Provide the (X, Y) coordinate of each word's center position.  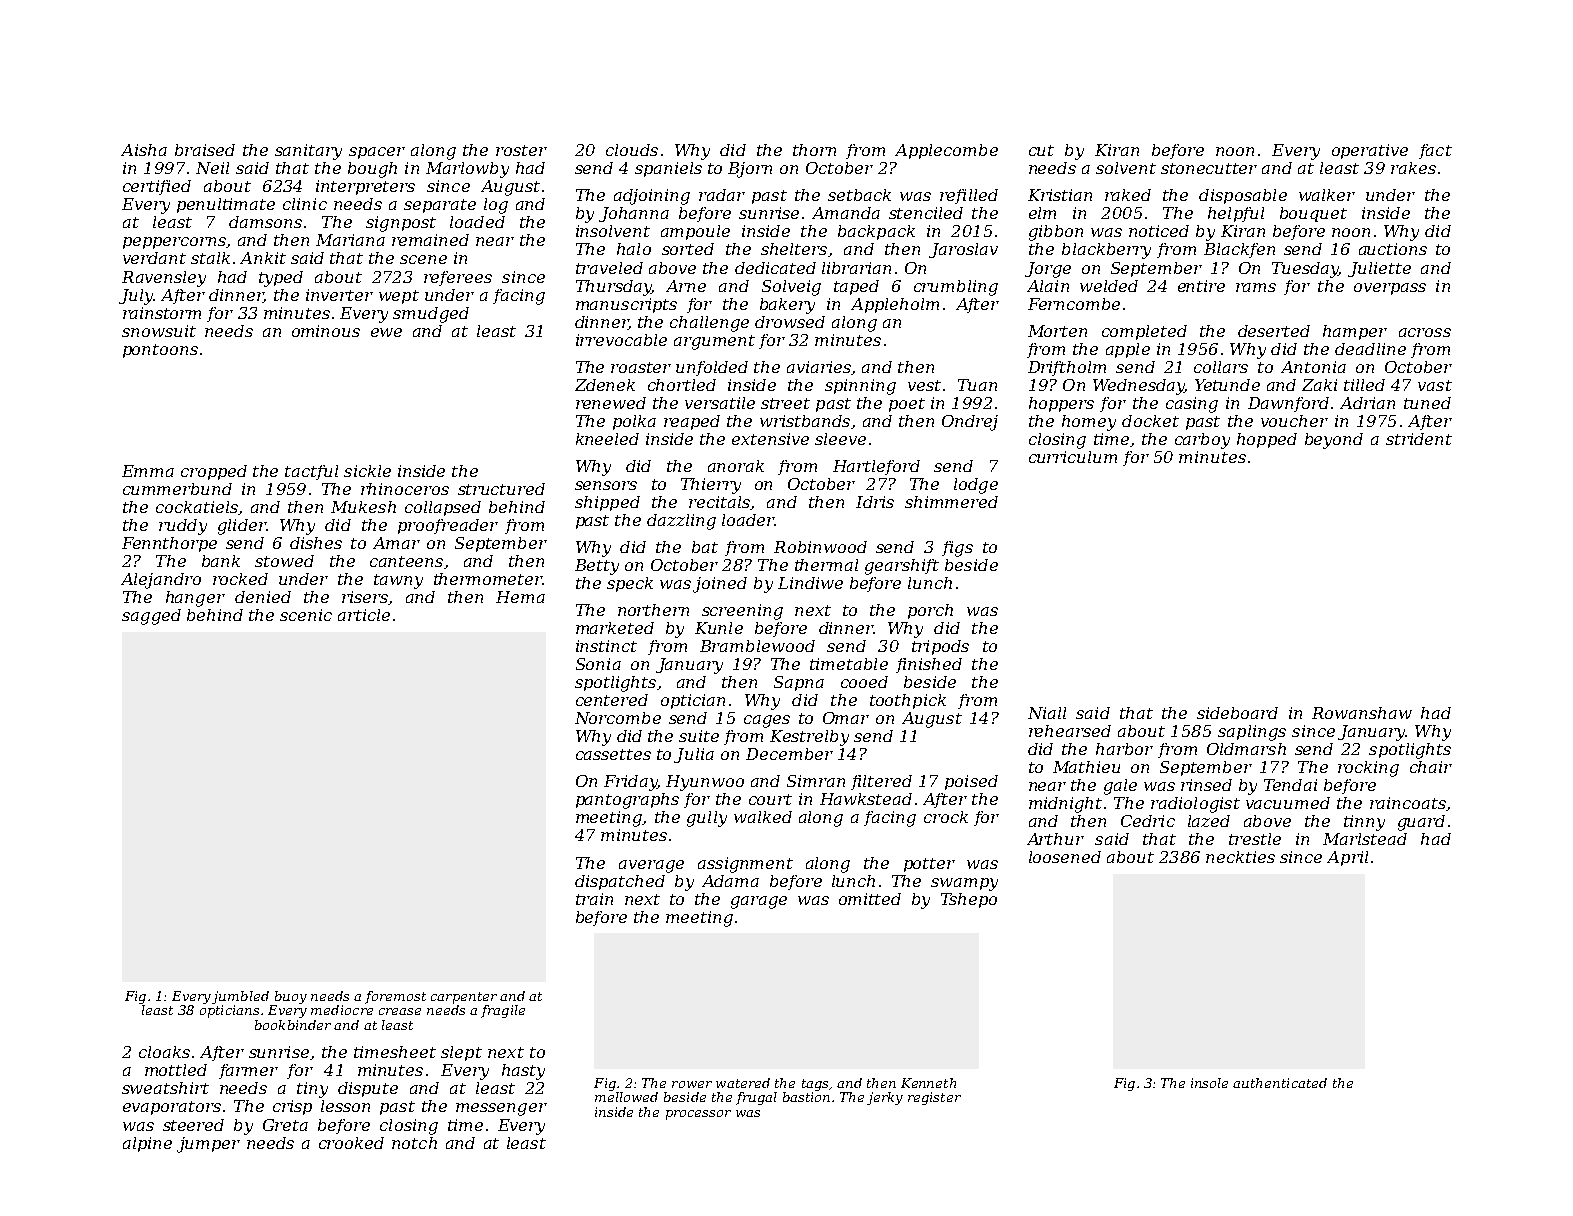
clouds (632, 150)
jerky (885, 1098)
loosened (1065, 857)
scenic (306, 615)
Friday (630, 783)
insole (1209, 1083)
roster (521, 150)
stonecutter (1209, 168)
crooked (351, 1143)
